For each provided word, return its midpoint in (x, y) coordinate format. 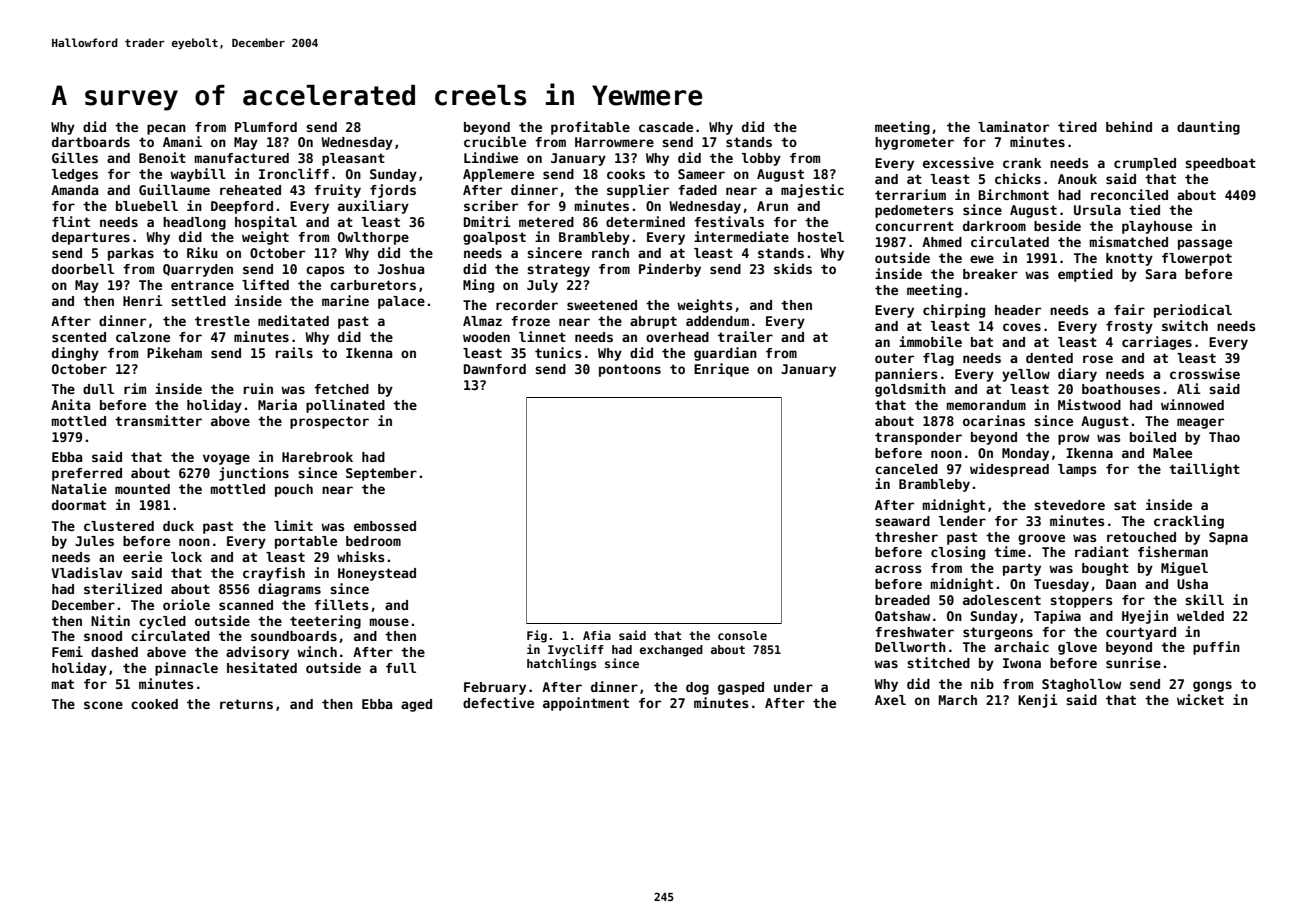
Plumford (266, 127)
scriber (491, 205)
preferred (87, 474)
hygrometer (914, 143)
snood (103, 636)
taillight (1204, 470)
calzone (143, 337)
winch (317, 651)
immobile (930, 341)
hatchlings (561, 664)
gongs (1212, 686)
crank (1022, 163)
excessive (958, 162)
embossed (385, 526)
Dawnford (495, 369)
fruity (337, 191)
